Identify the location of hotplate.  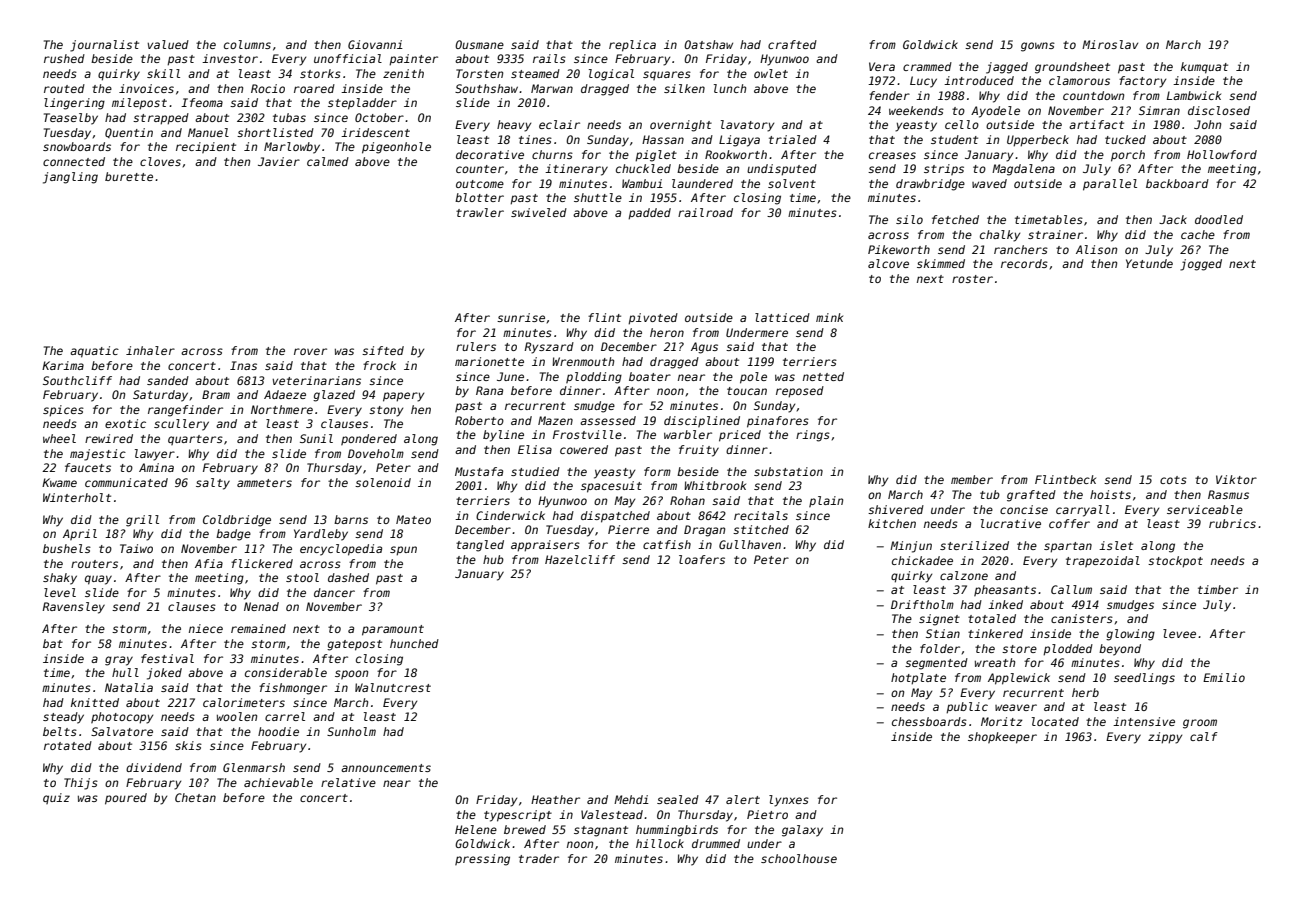
(918, 679).
